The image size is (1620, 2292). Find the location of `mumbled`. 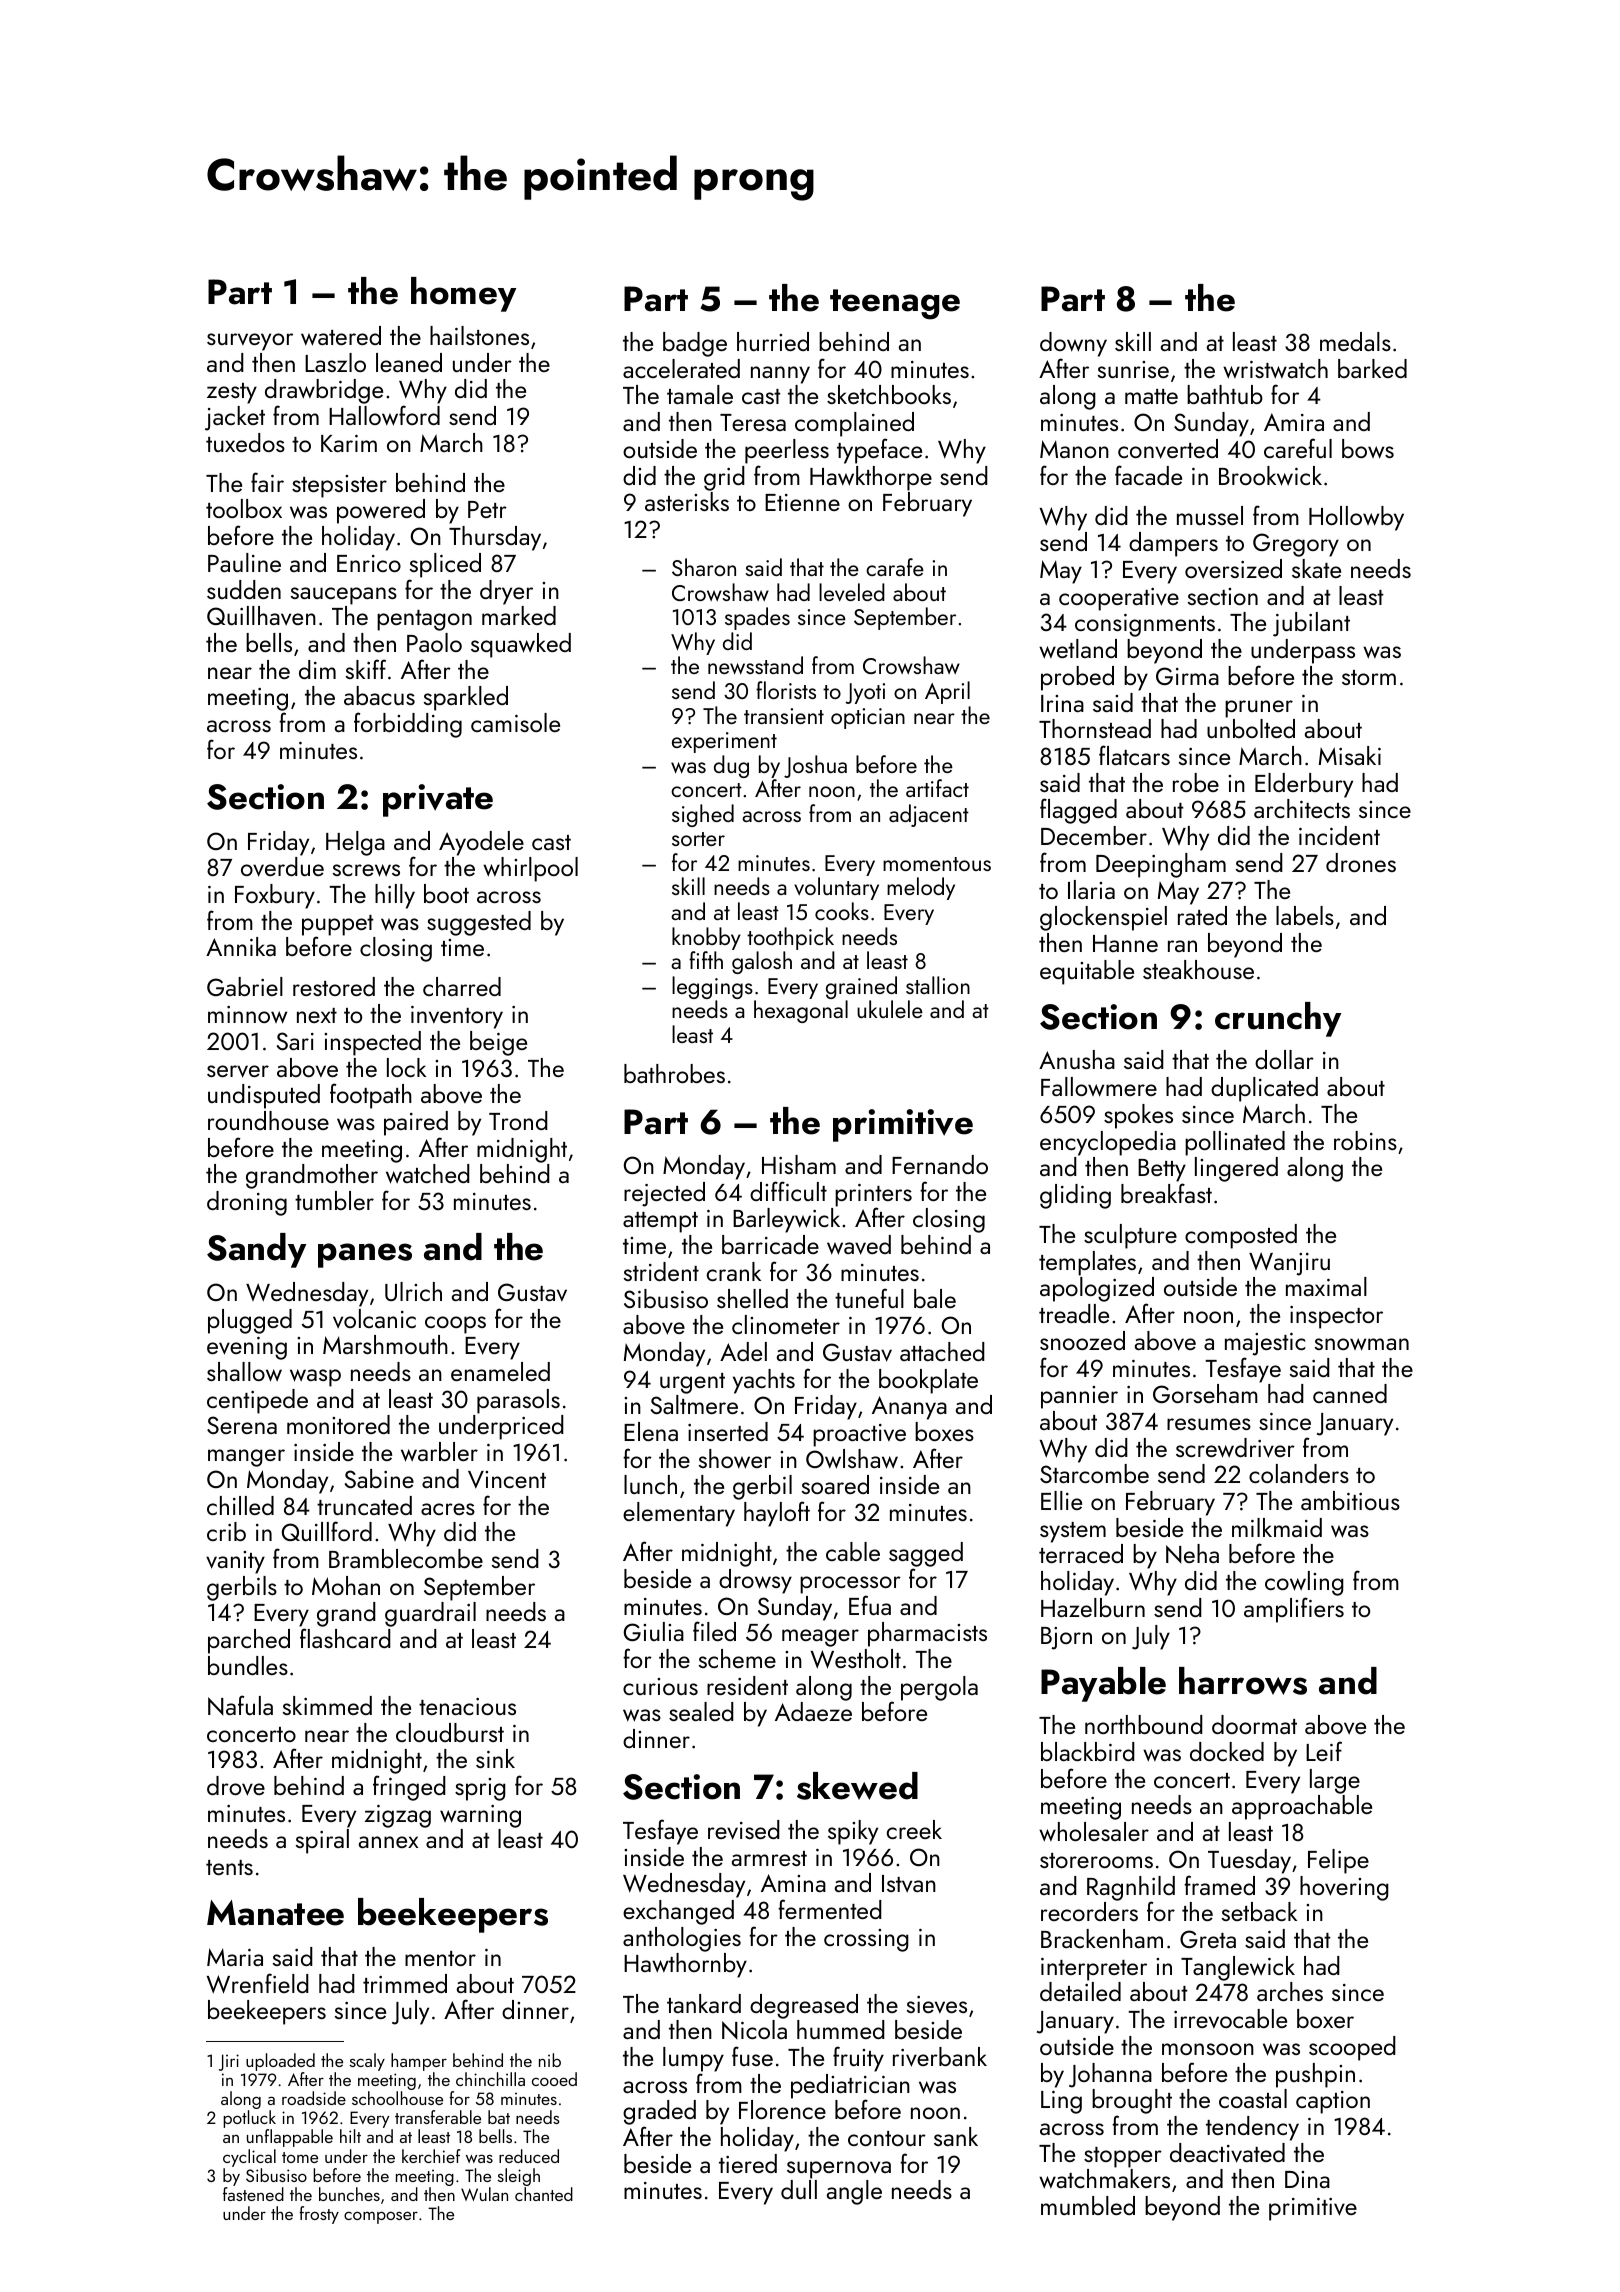

mumbled is located at coordinates (1088, 2205).
